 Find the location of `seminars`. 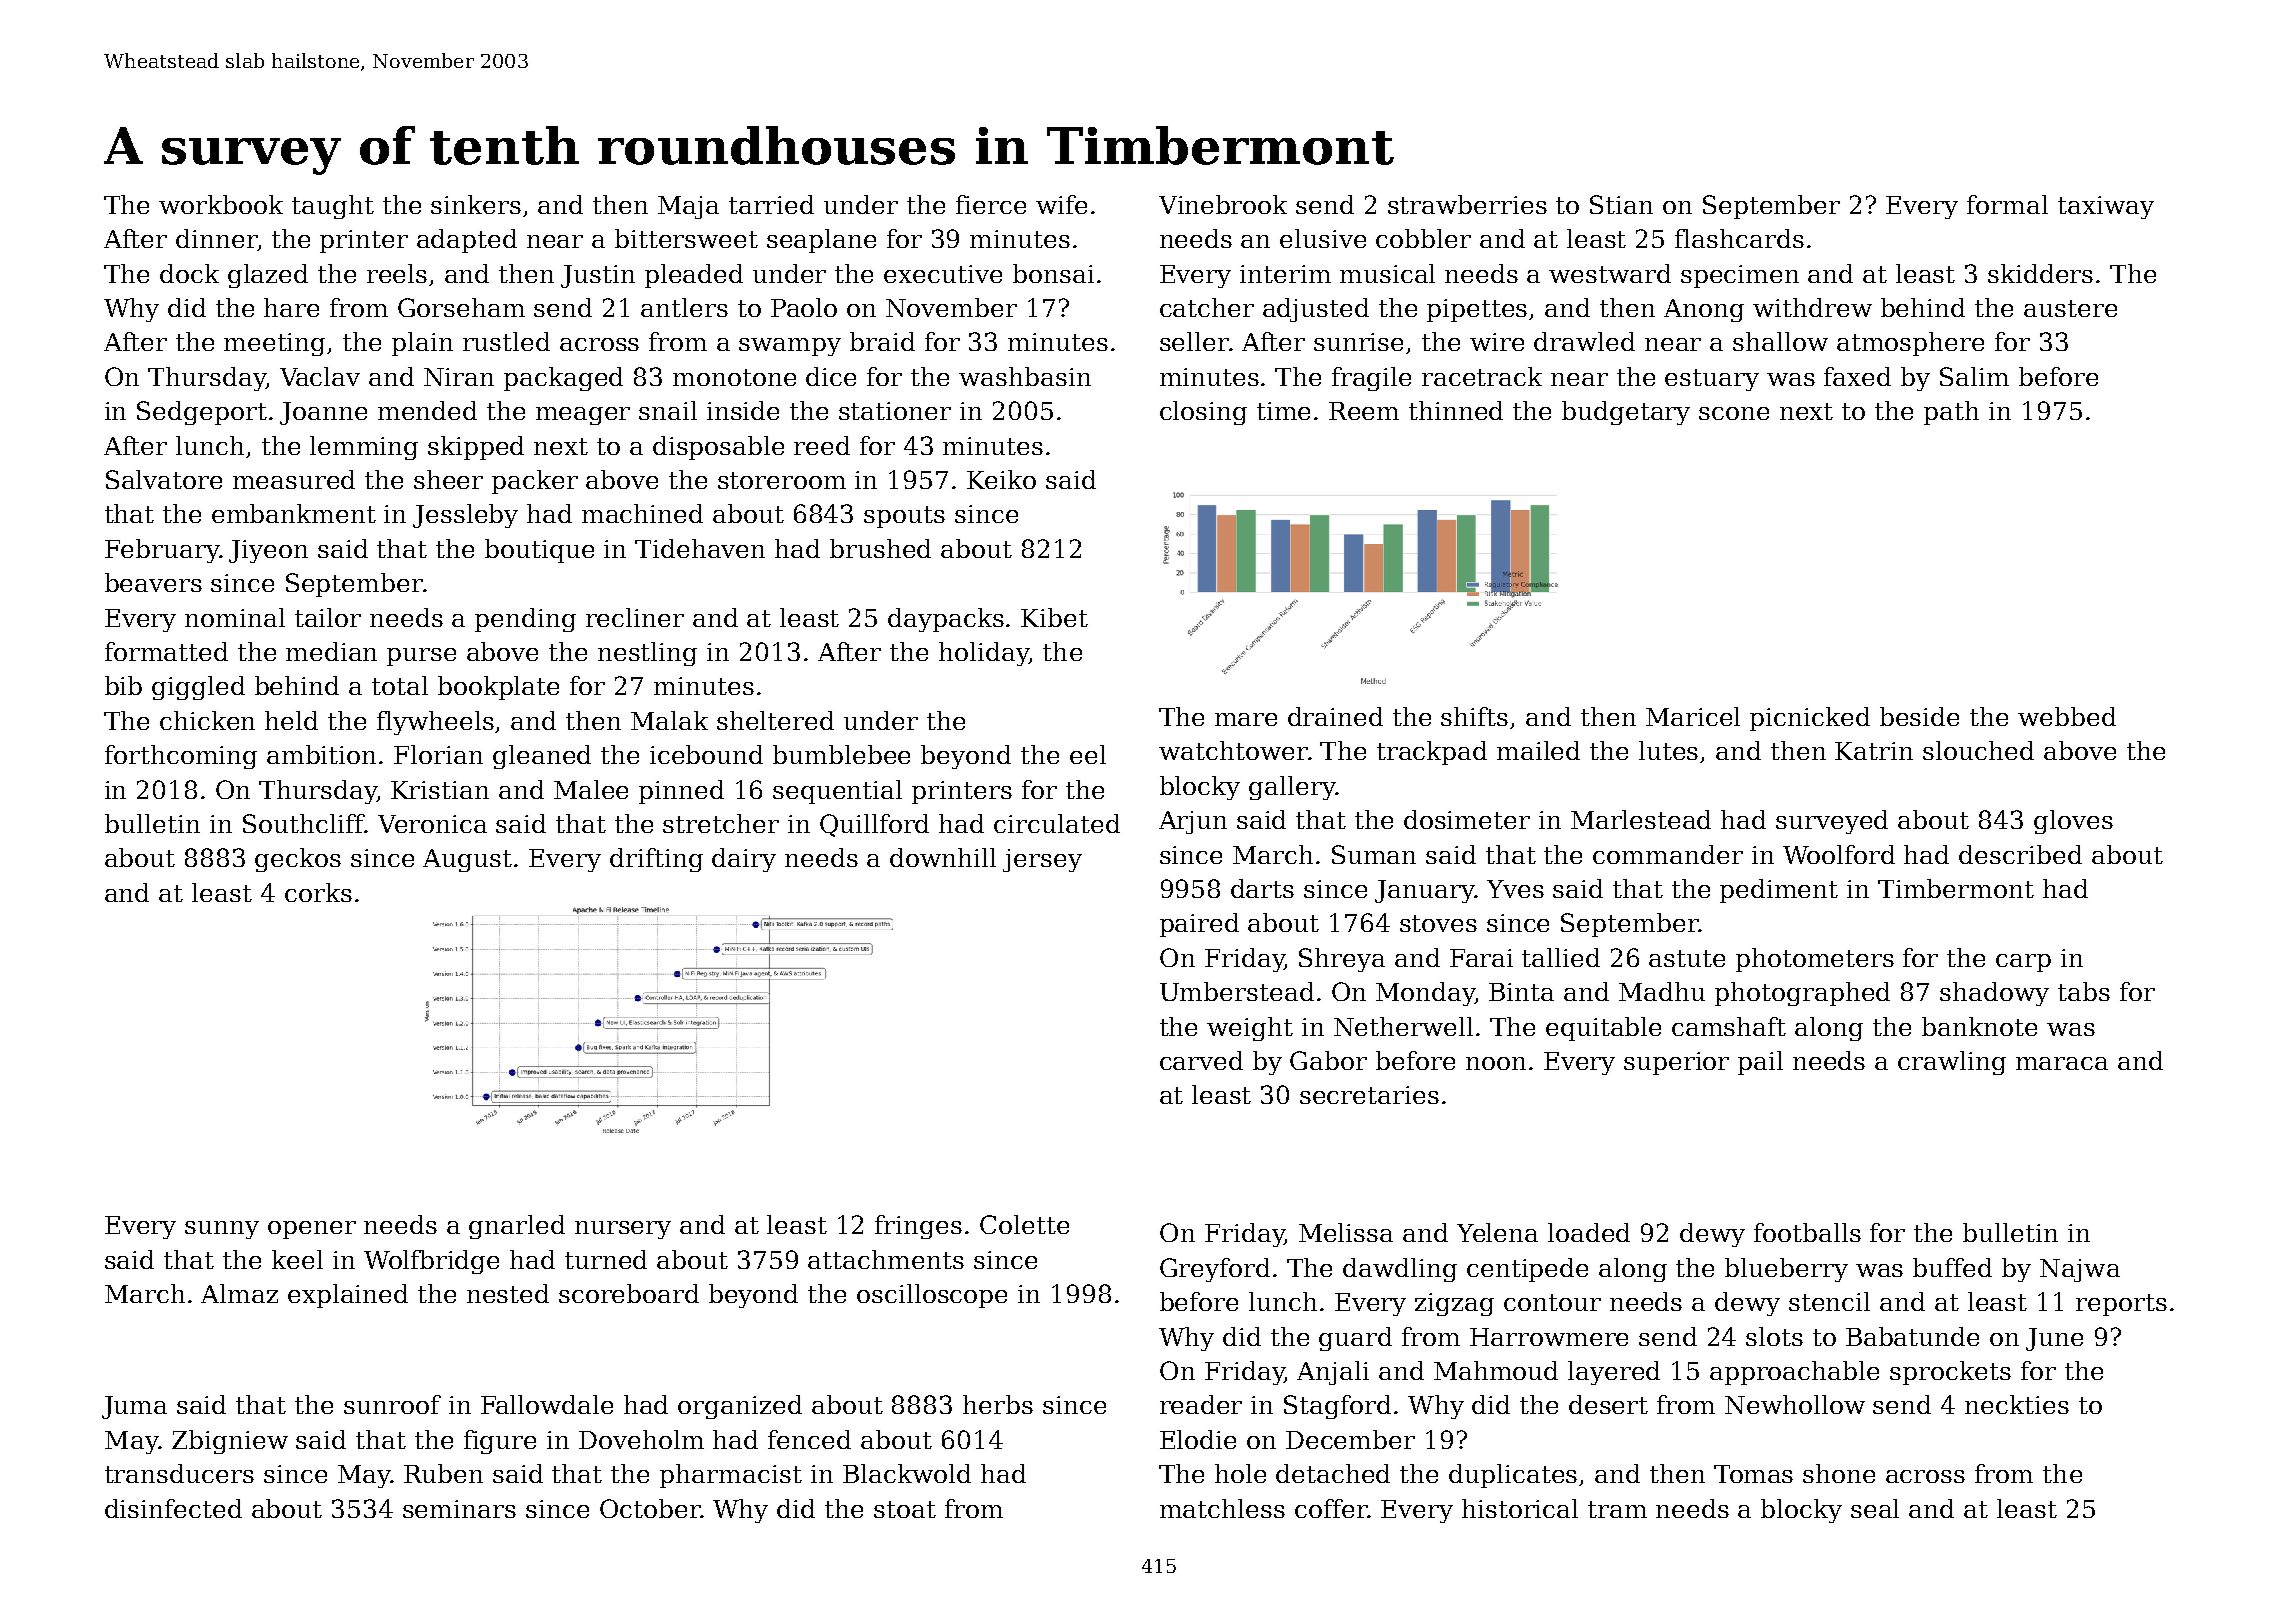

seminars is located at coordinates (459, 1509).
